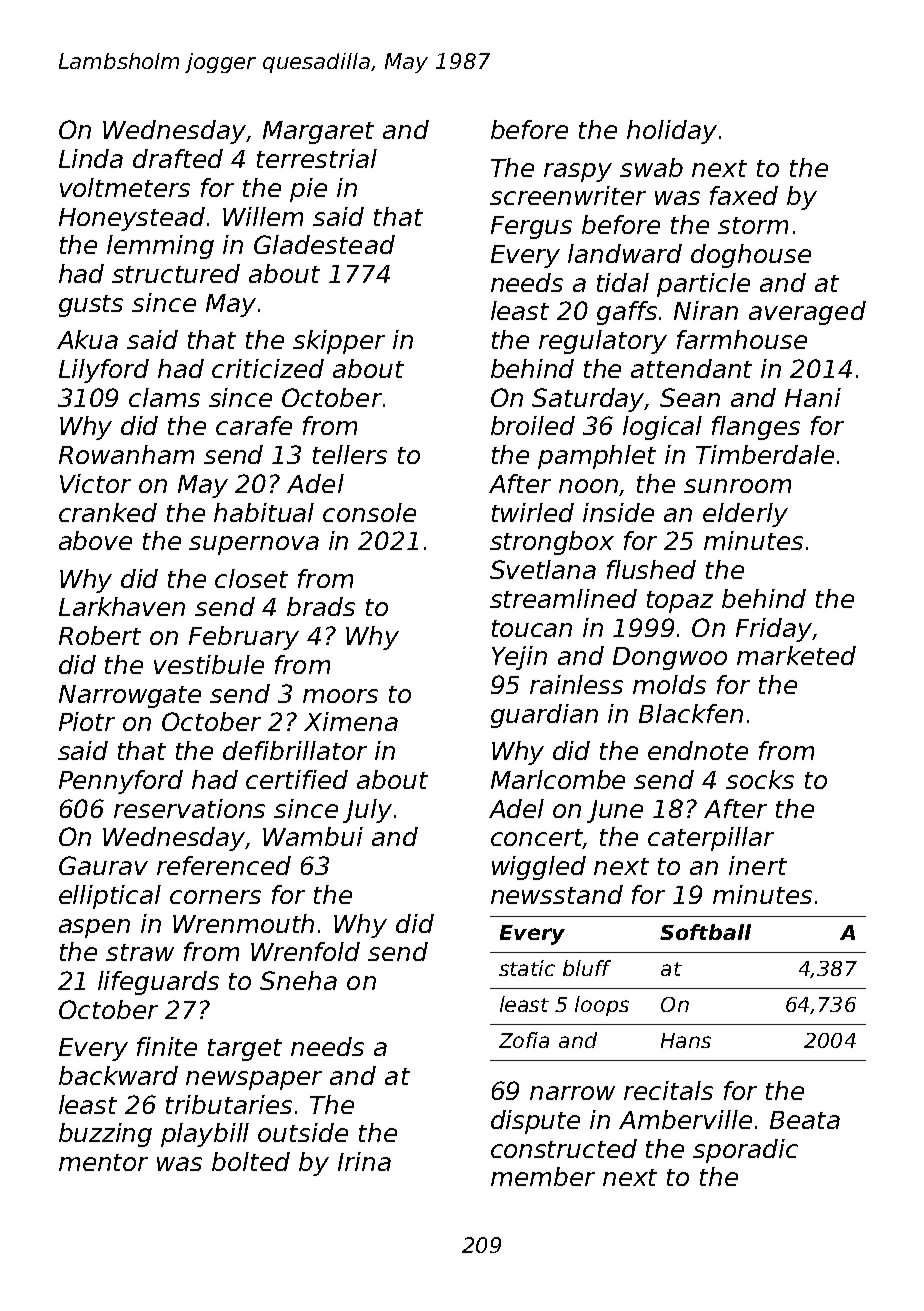 The width and height of the screenshot is (924, 1311). Describe the element at coordinates (711, 839) in the screenshot. I see `caterpillar` at that location.
